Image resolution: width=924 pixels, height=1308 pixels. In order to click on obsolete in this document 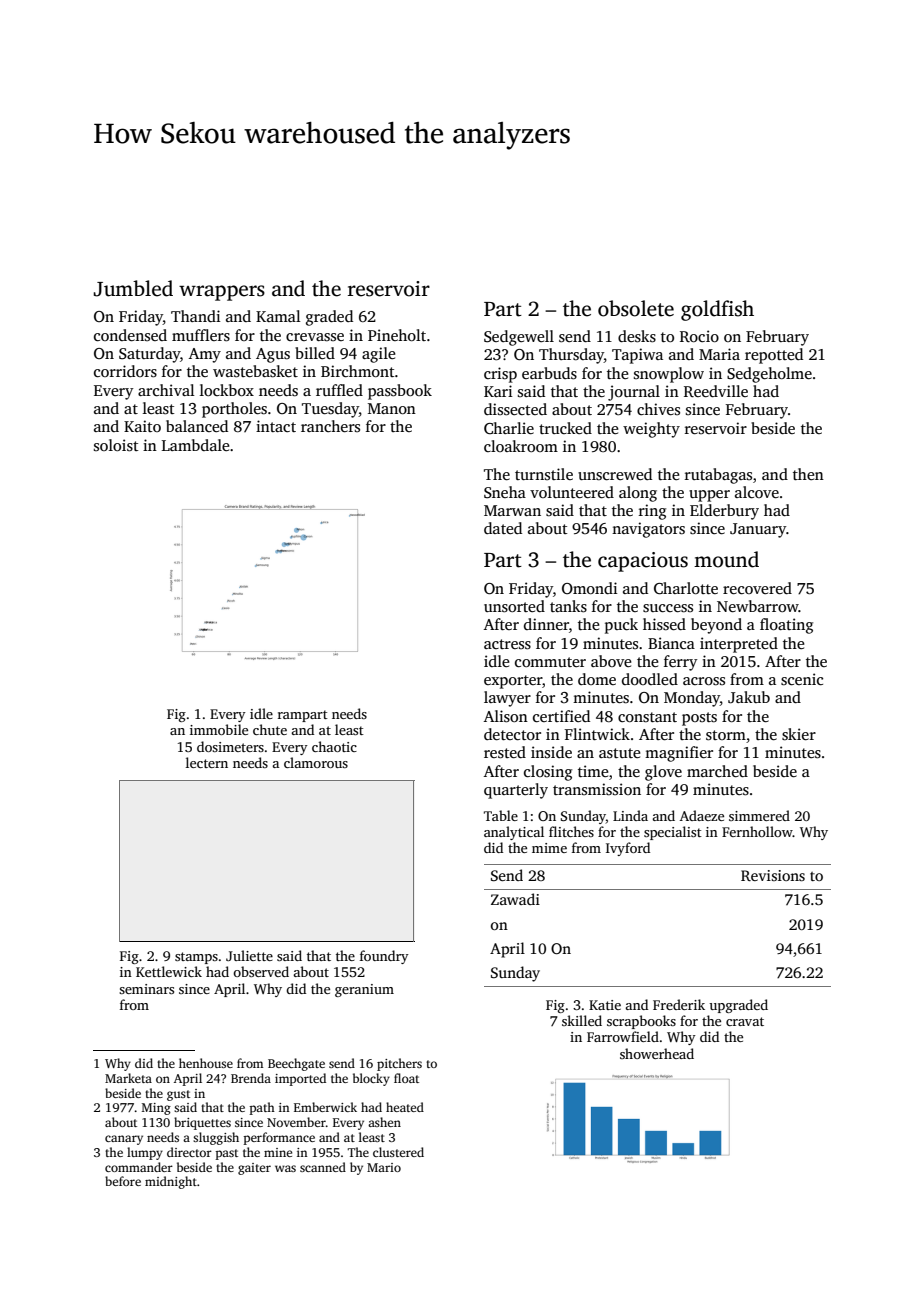, I will do `click(636, 308)`.
